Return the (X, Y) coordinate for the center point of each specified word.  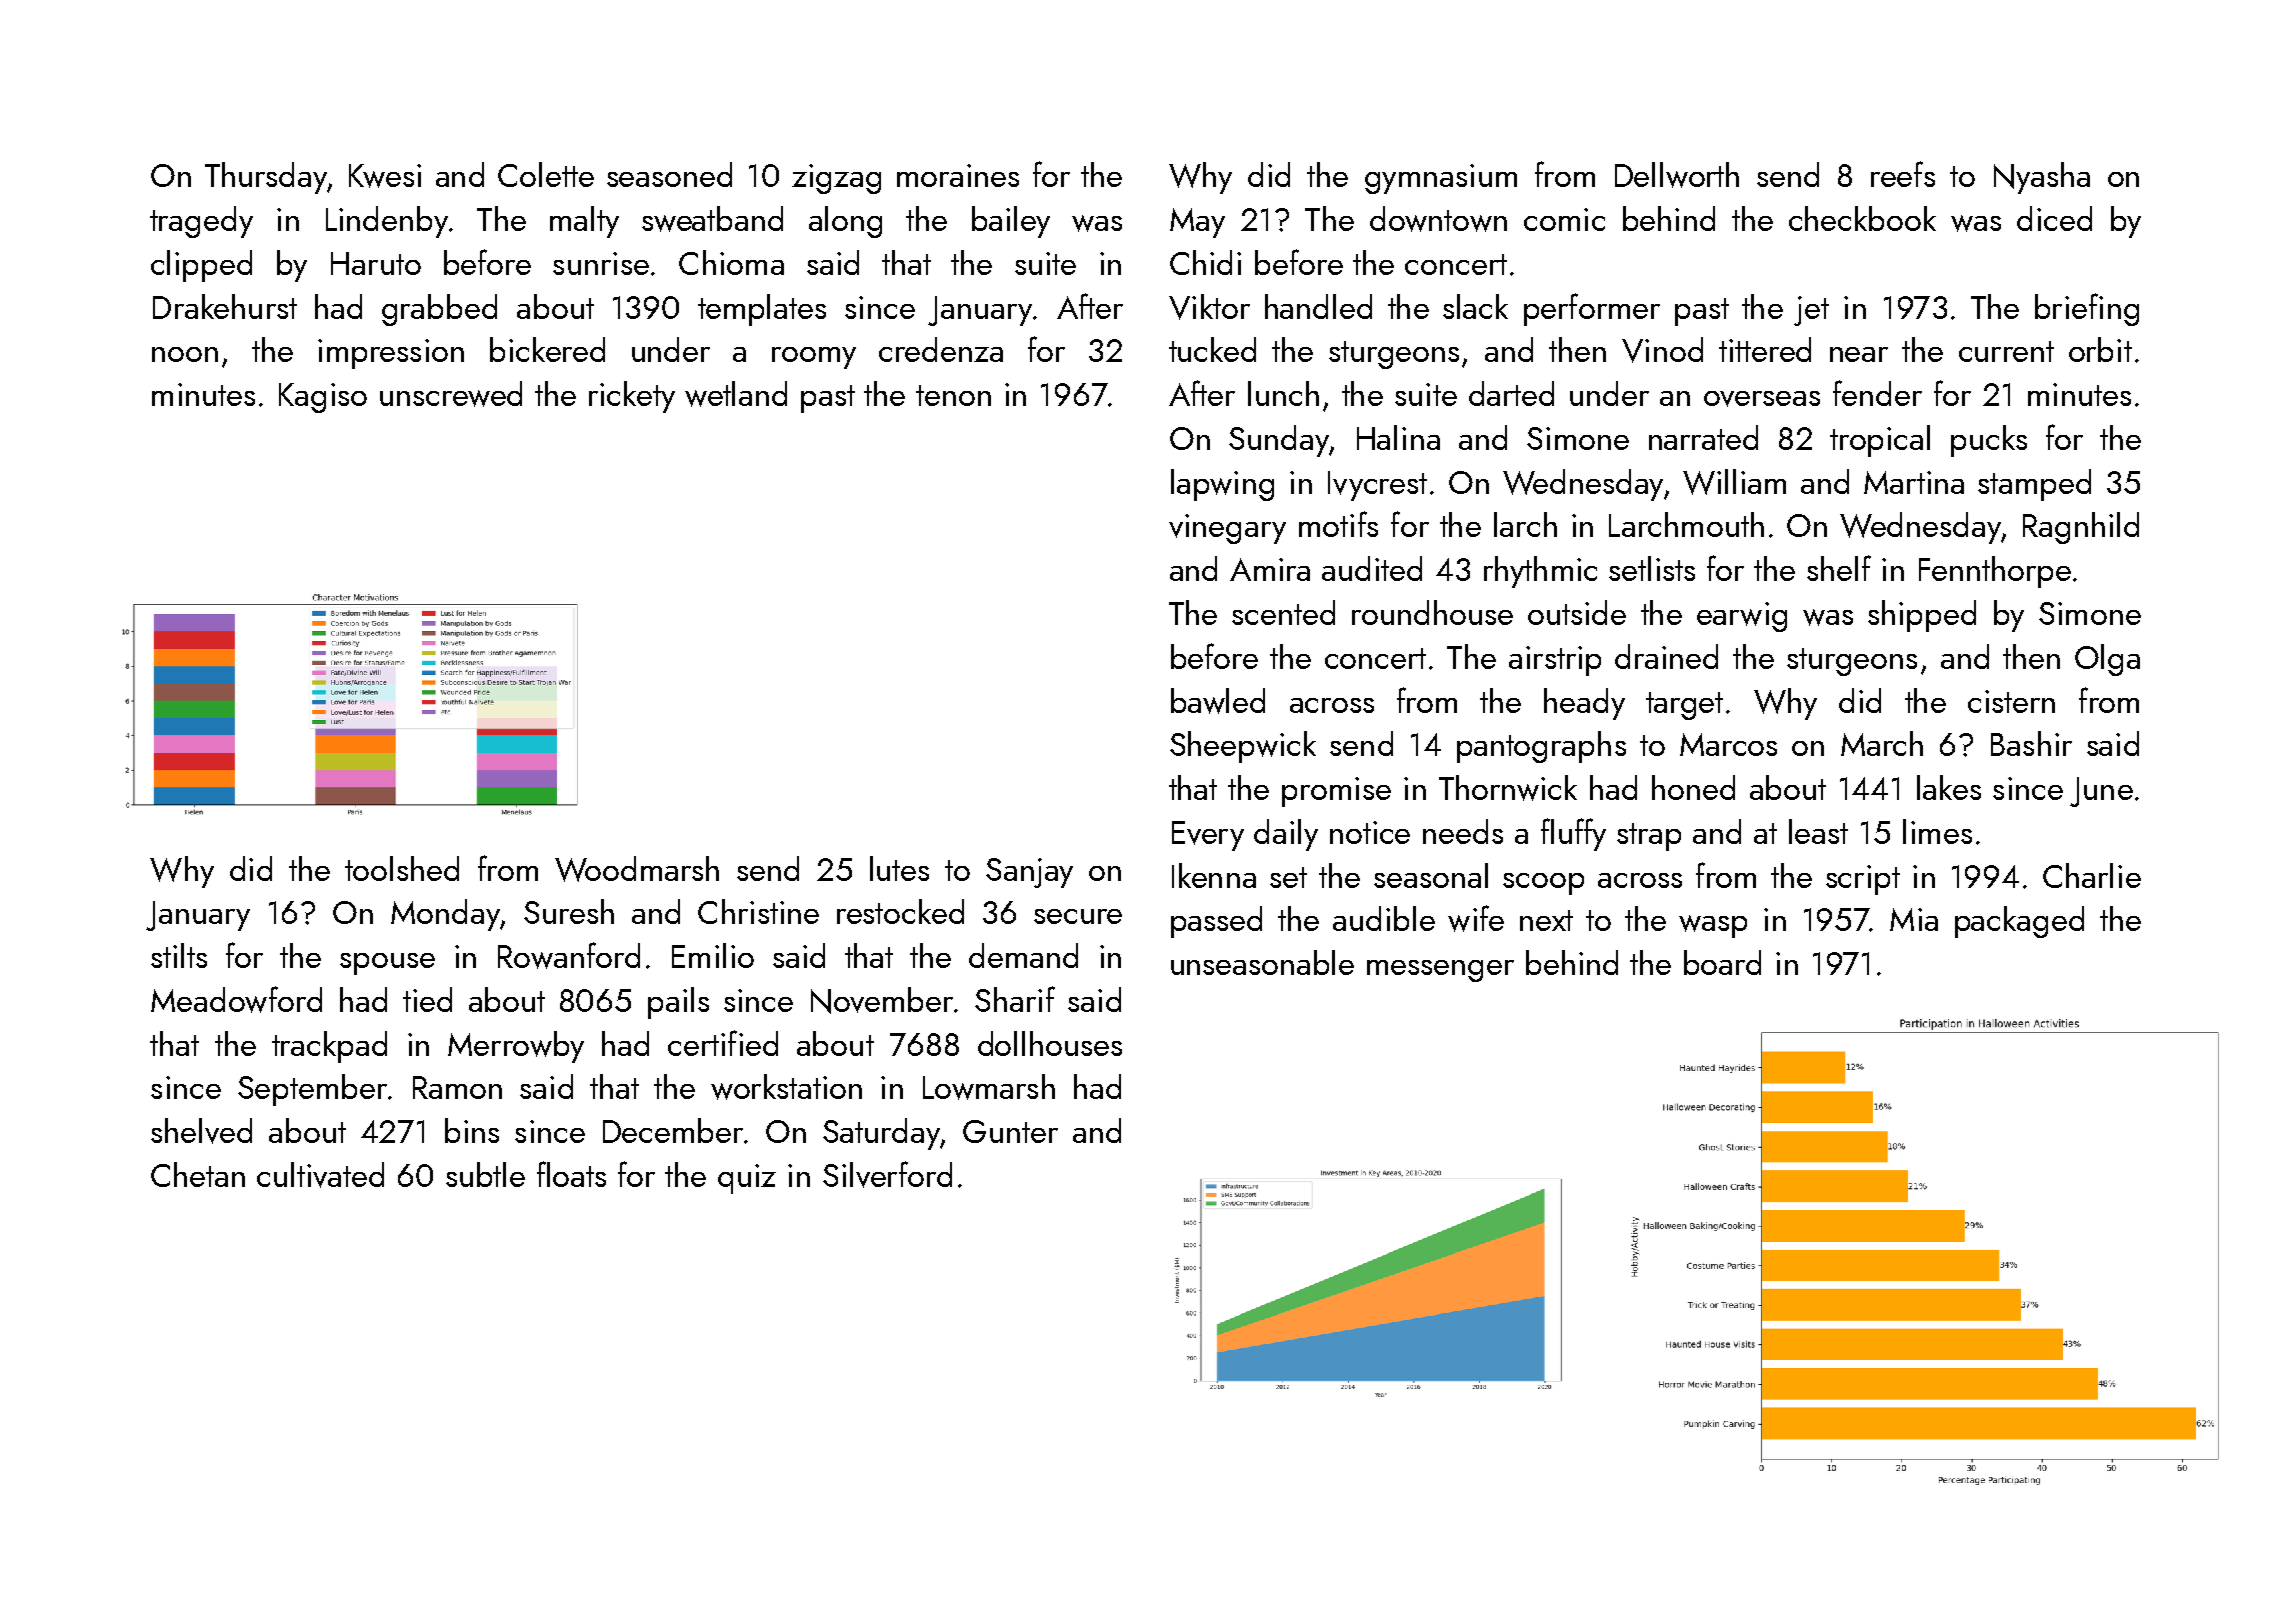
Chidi (1205, 262)
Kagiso (323, 398)
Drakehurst (225, 306)
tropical (1880, 441)
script (1863, 880)
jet (1811, 311)
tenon (953, 395)
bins (472, 1130)
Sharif (1015, 999)
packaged (2019, 922)
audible (1384, 918)
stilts (179, 955)
